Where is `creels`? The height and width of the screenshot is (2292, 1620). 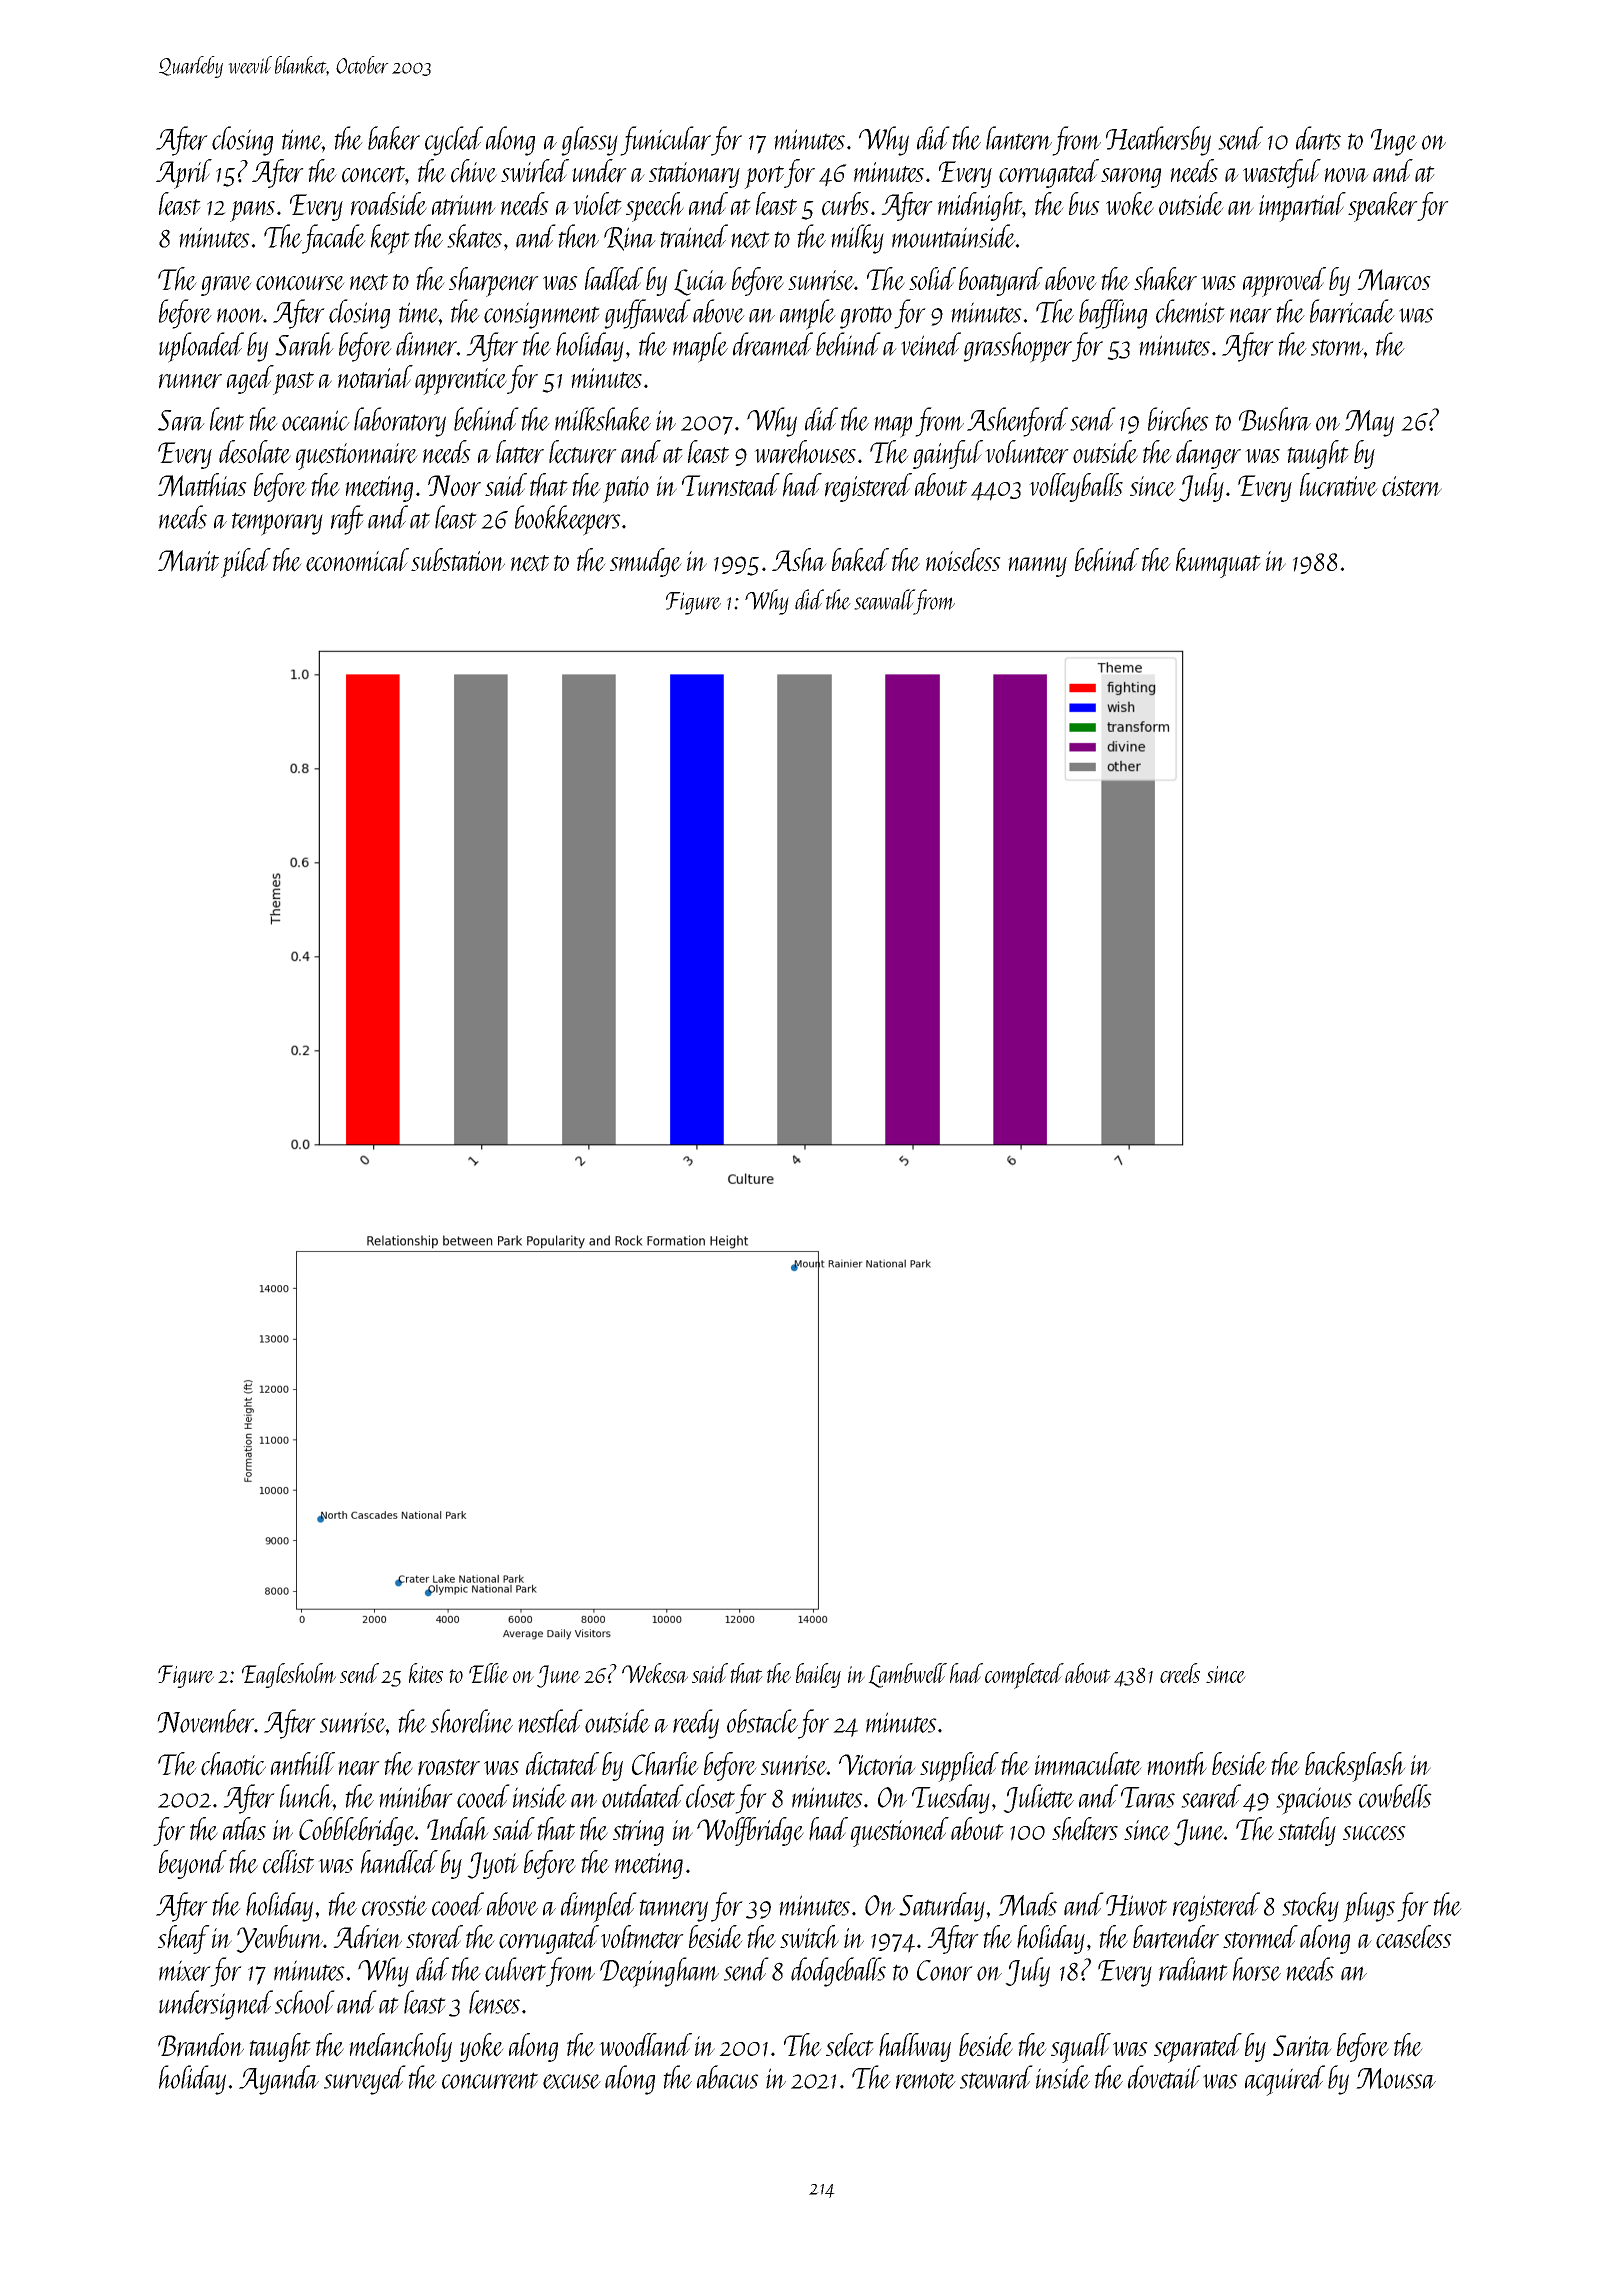 creels is located at coordinates (1180, 1673).
